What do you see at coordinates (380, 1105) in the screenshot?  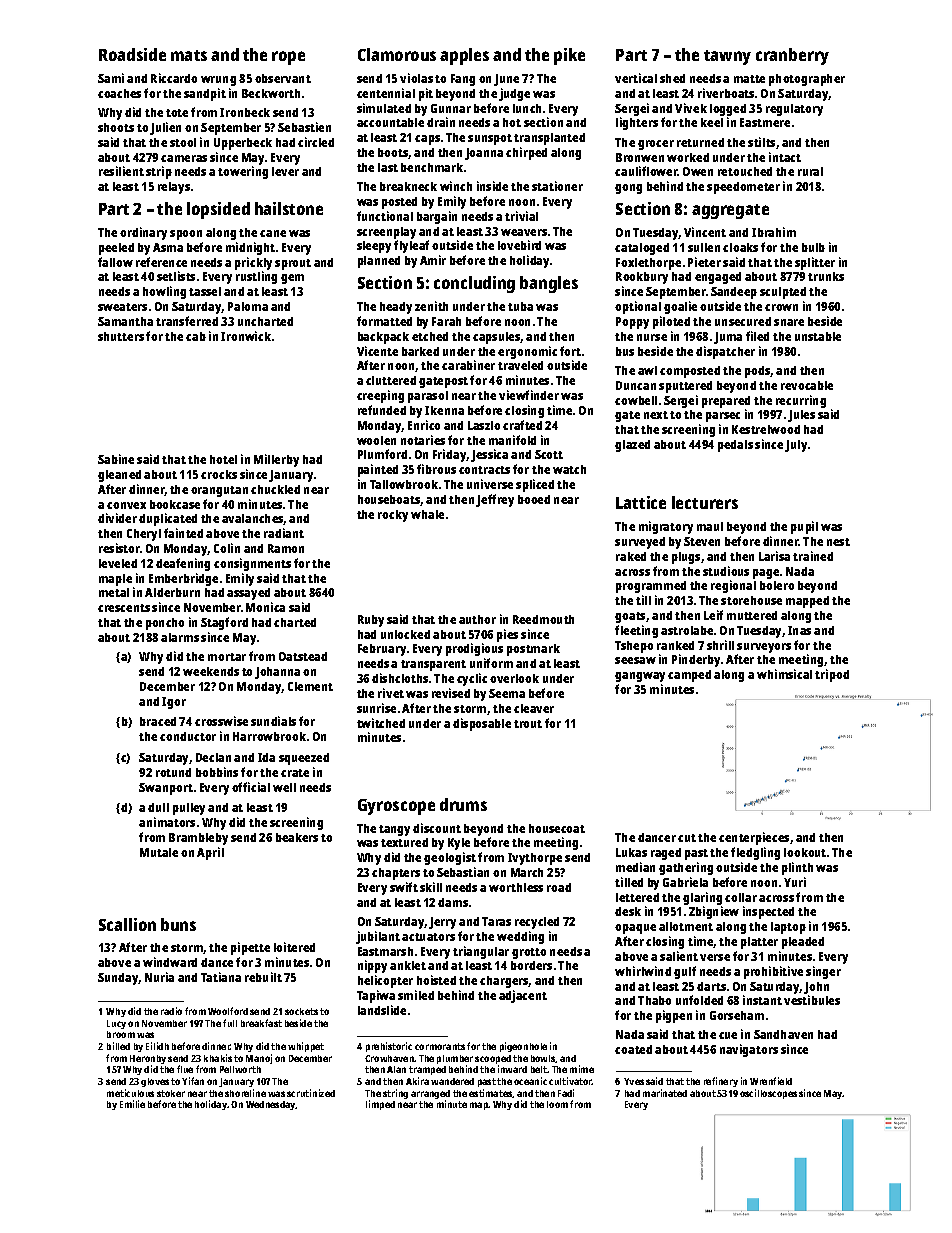 I see `limped` at bounding box center [380, 1105].
